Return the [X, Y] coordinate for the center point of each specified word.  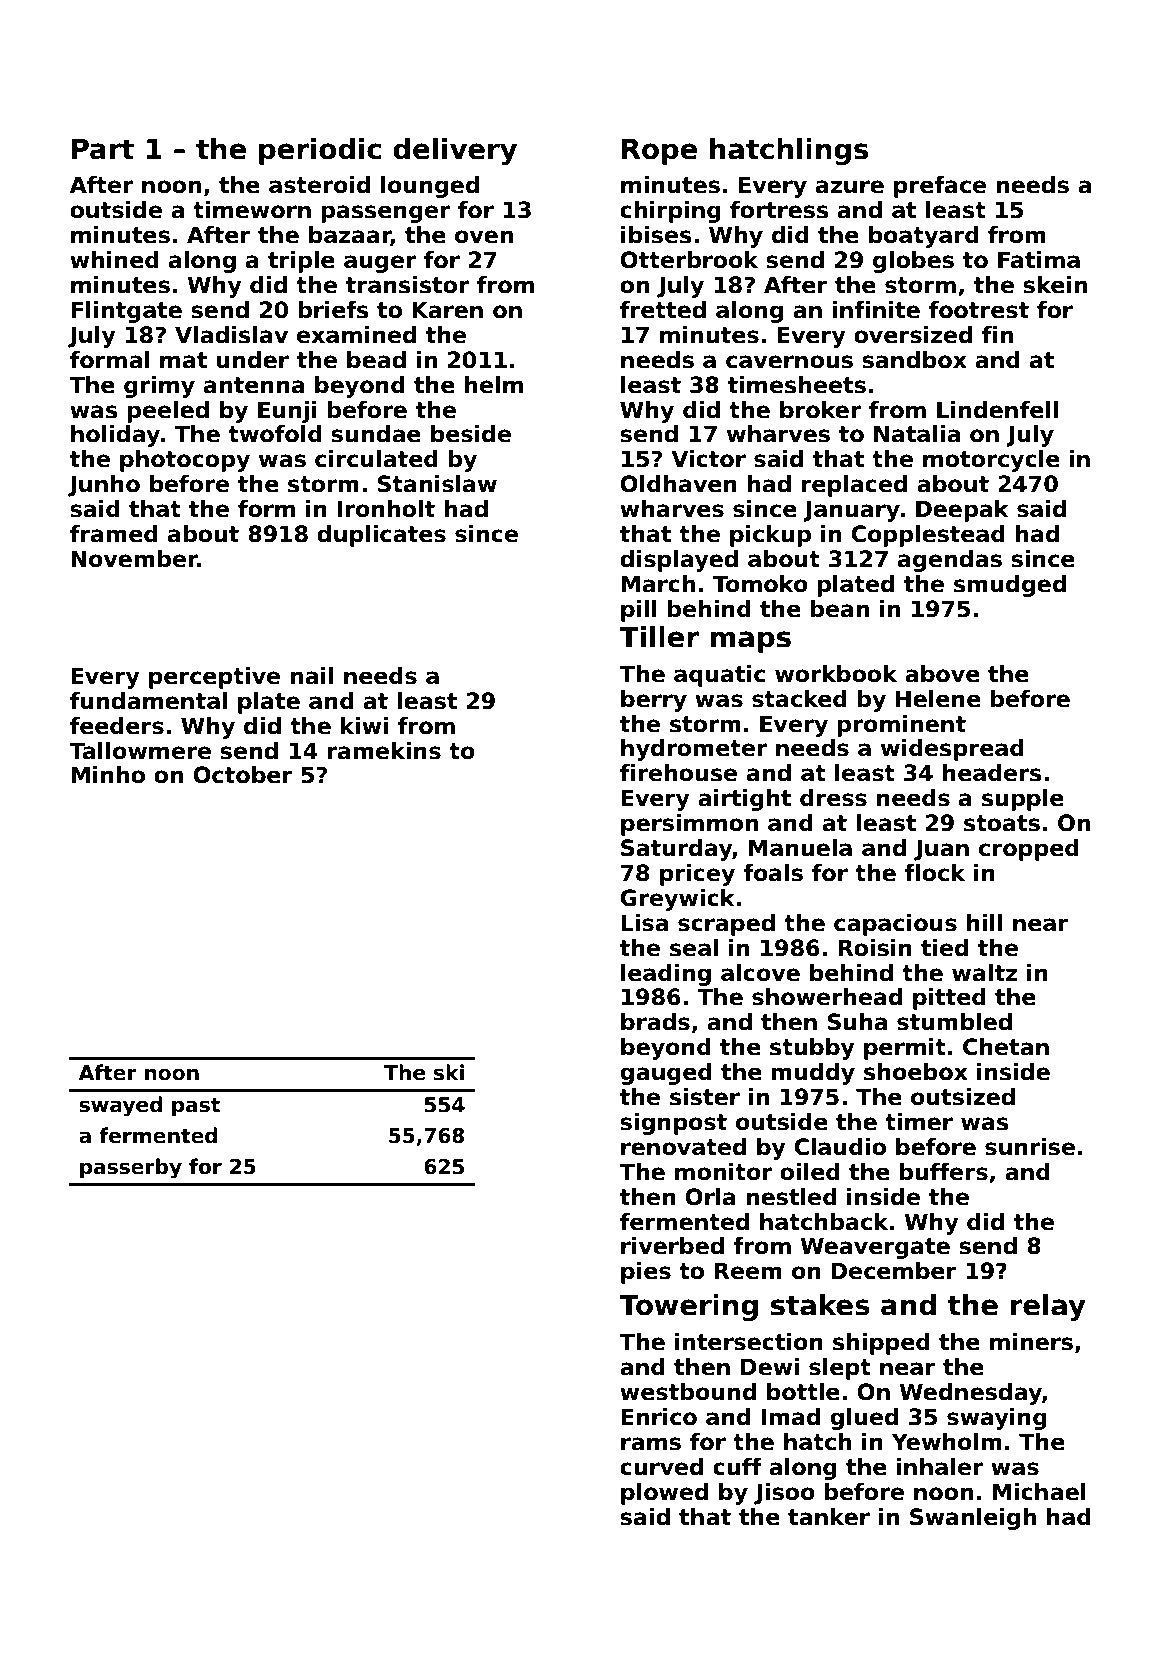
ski [449, 1072]
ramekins [384, 751]
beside [471, 434]
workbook [836, 674]
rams [651, 1444]
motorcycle [991, 461]
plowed [664, 1494]
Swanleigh [973, 1519]
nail [312, 676]
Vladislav [231, 335]
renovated [683, 1147]
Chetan [1006, 1047]
